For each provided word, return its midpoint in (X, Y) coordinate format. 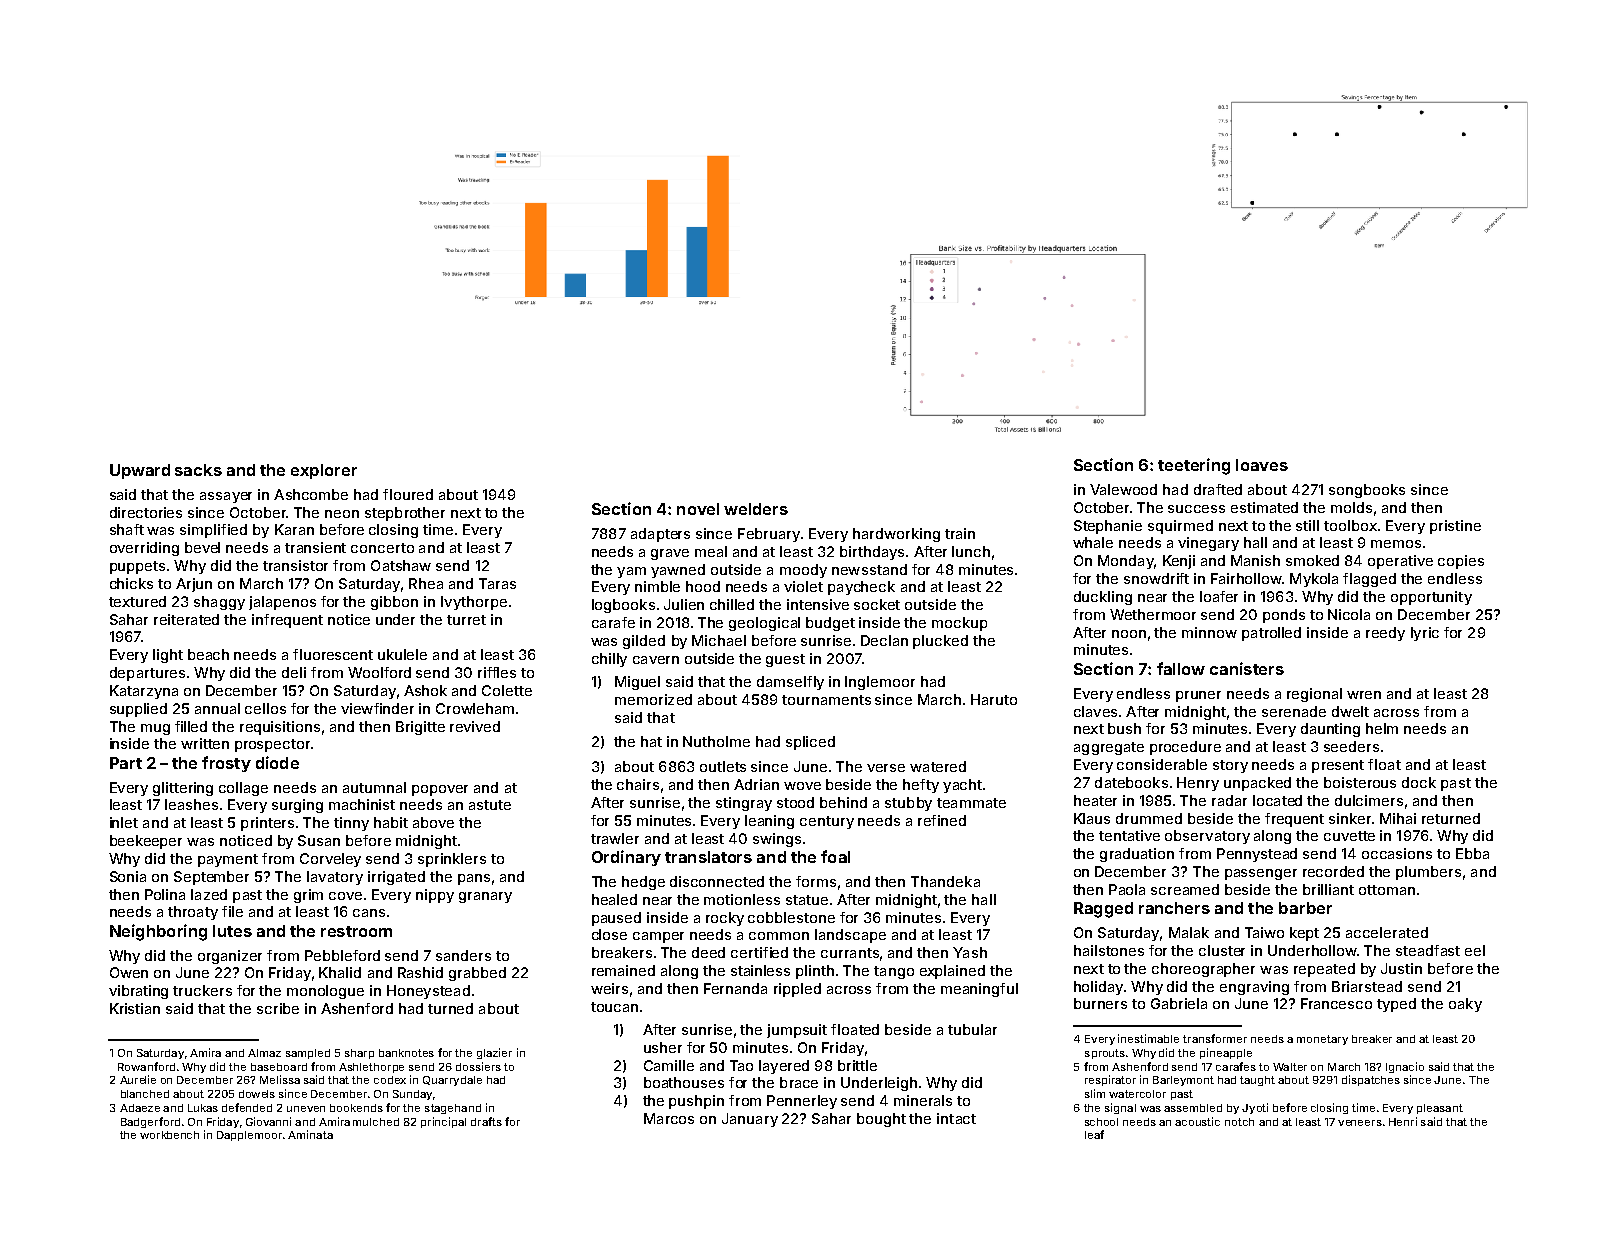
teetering (1194, 466)
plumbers (1428, 873)
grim (308, 896)
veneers (1360, 1123)
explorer (324, 471)
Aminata (310, 1134)
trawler (615, 838)
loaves (1262, 465)
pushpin (696, 1102)
